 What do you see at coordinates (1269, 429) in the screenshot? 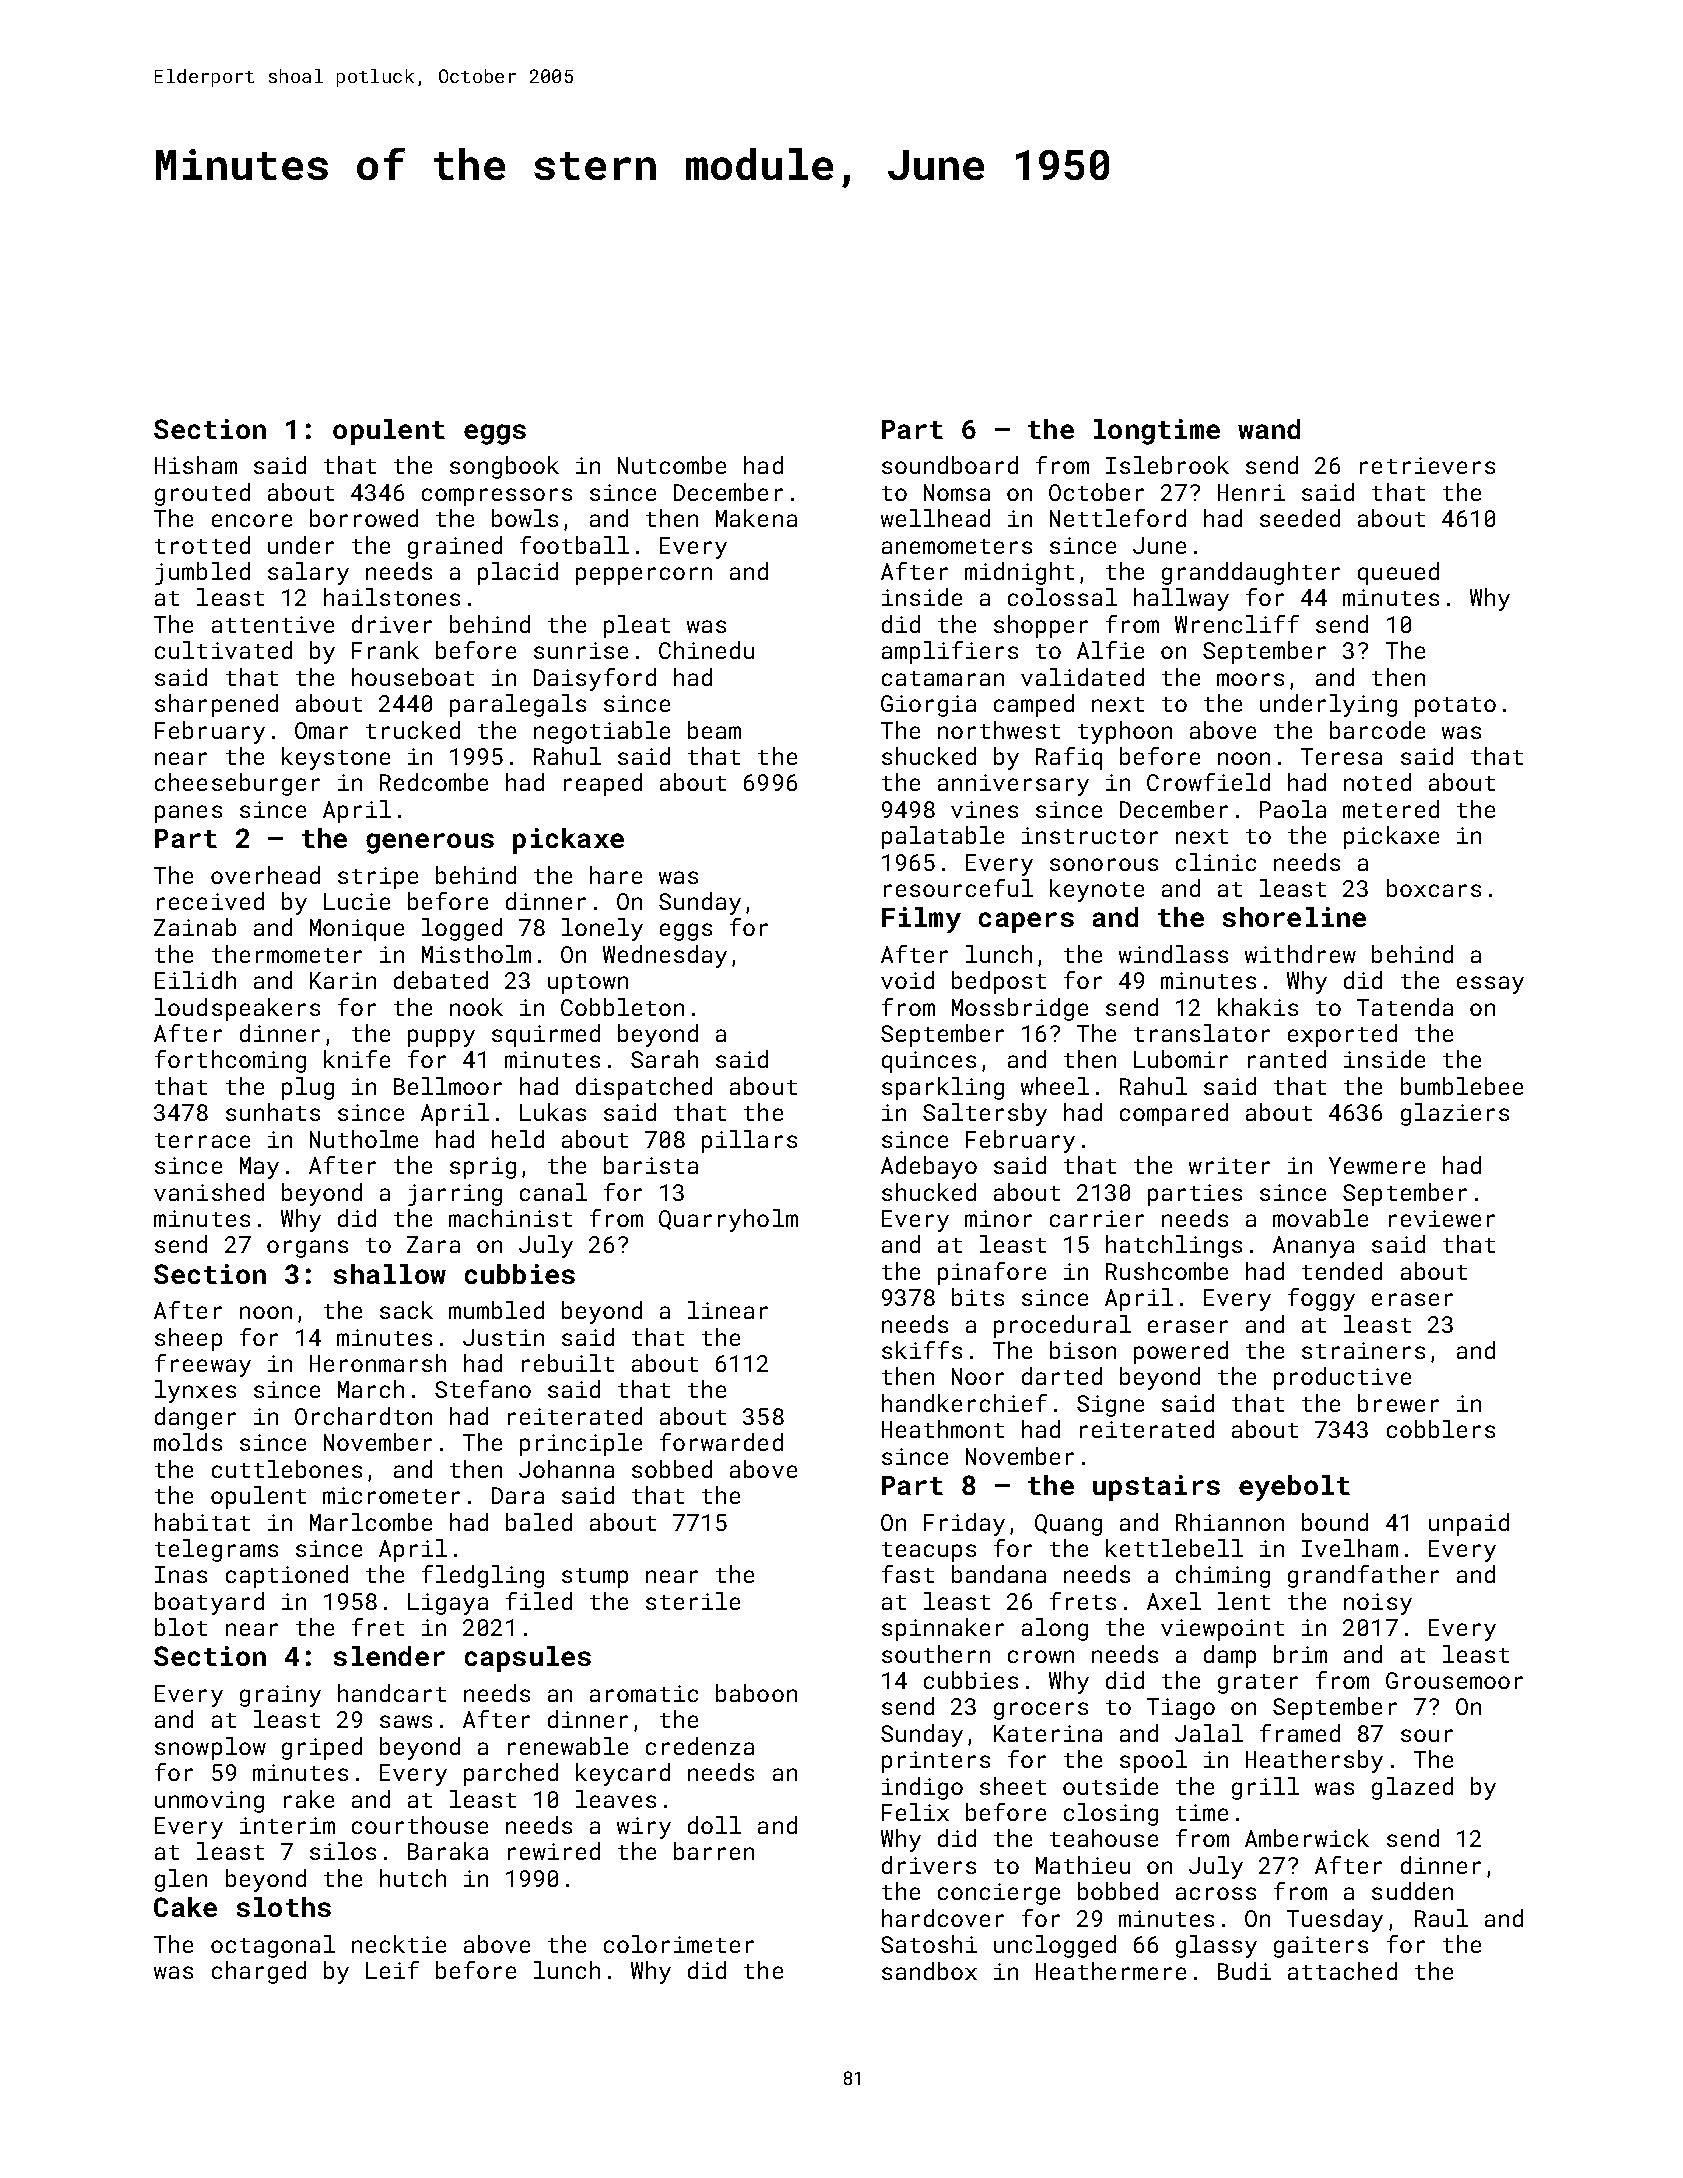
I see `wand` at bounding box center [1269, 429].
